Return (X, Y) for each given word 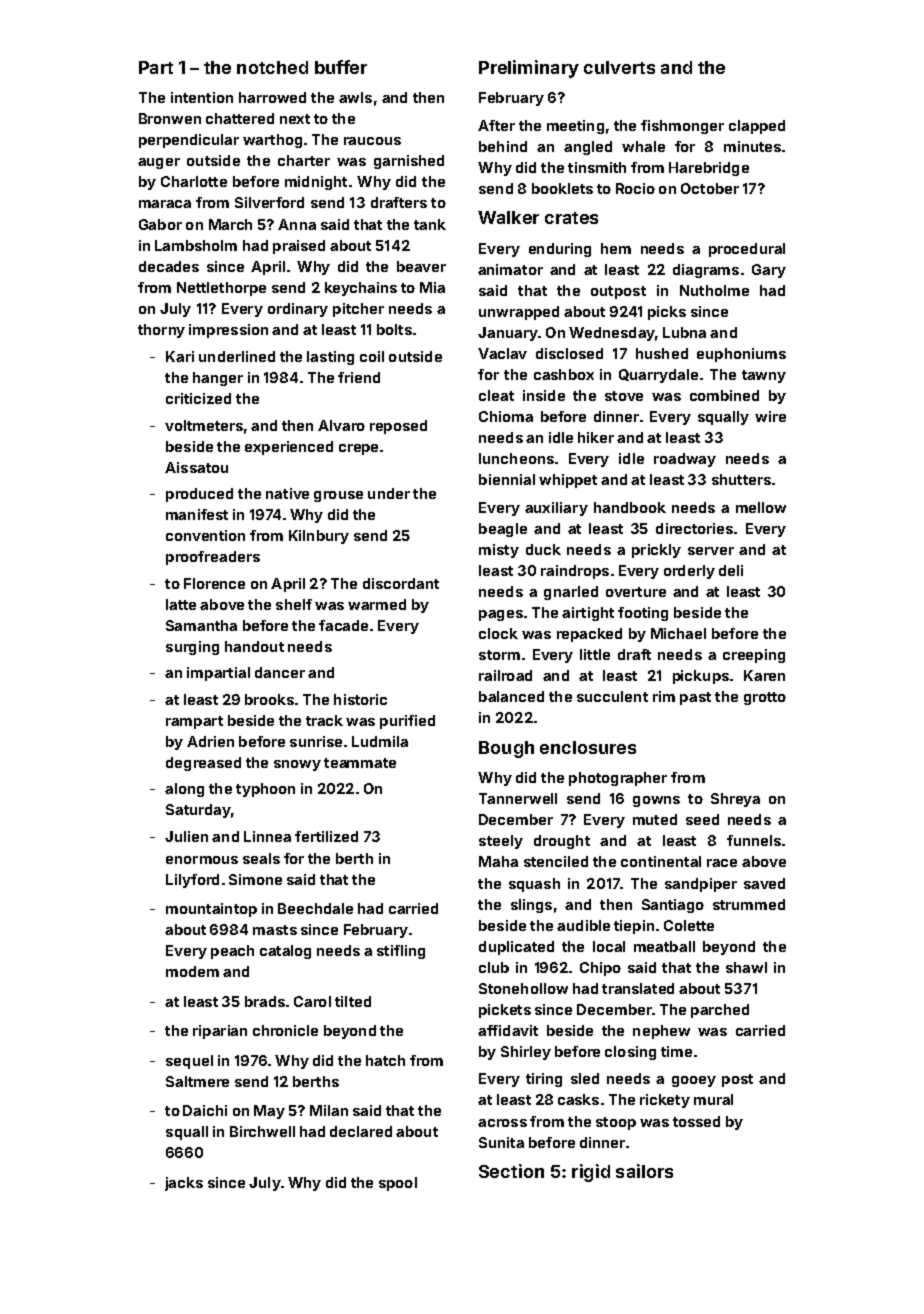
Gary (769, 271)
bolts (394, 329)
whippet (568, 481)
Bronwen (170, 118)
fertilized (326, 836)
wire (770, 416)
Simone (255, 879)
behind (503, 146)
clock (498, 633)
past (695, 698)
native (287, 493)
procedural (747, 250)
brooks (269, 699)
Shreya (735, 800)
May (269, 1112)
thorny (161, 331)
